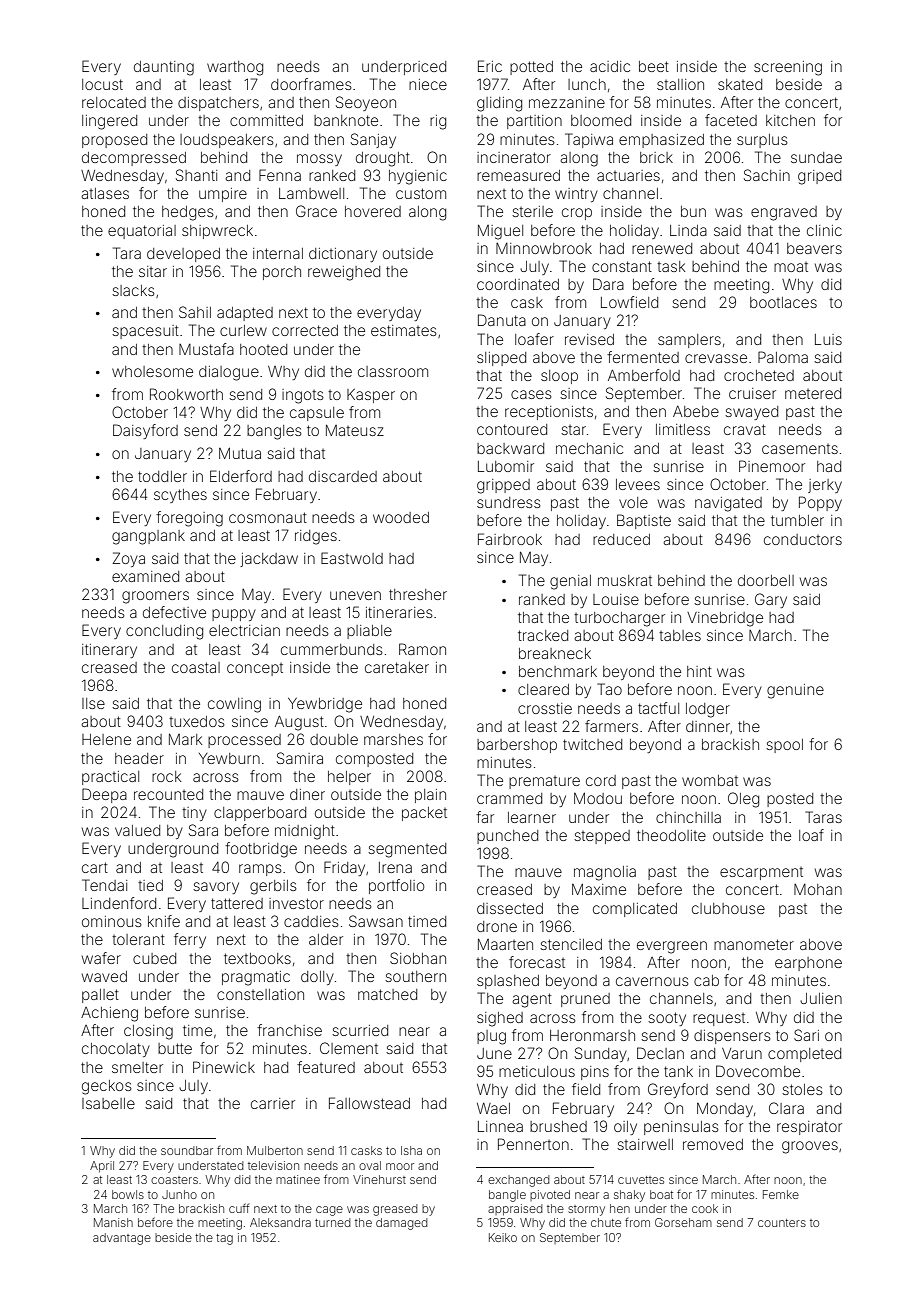  What do you see at coordinates (239, 1208) in the document?
I see `cuff` at bounding box center [239, 1208].
